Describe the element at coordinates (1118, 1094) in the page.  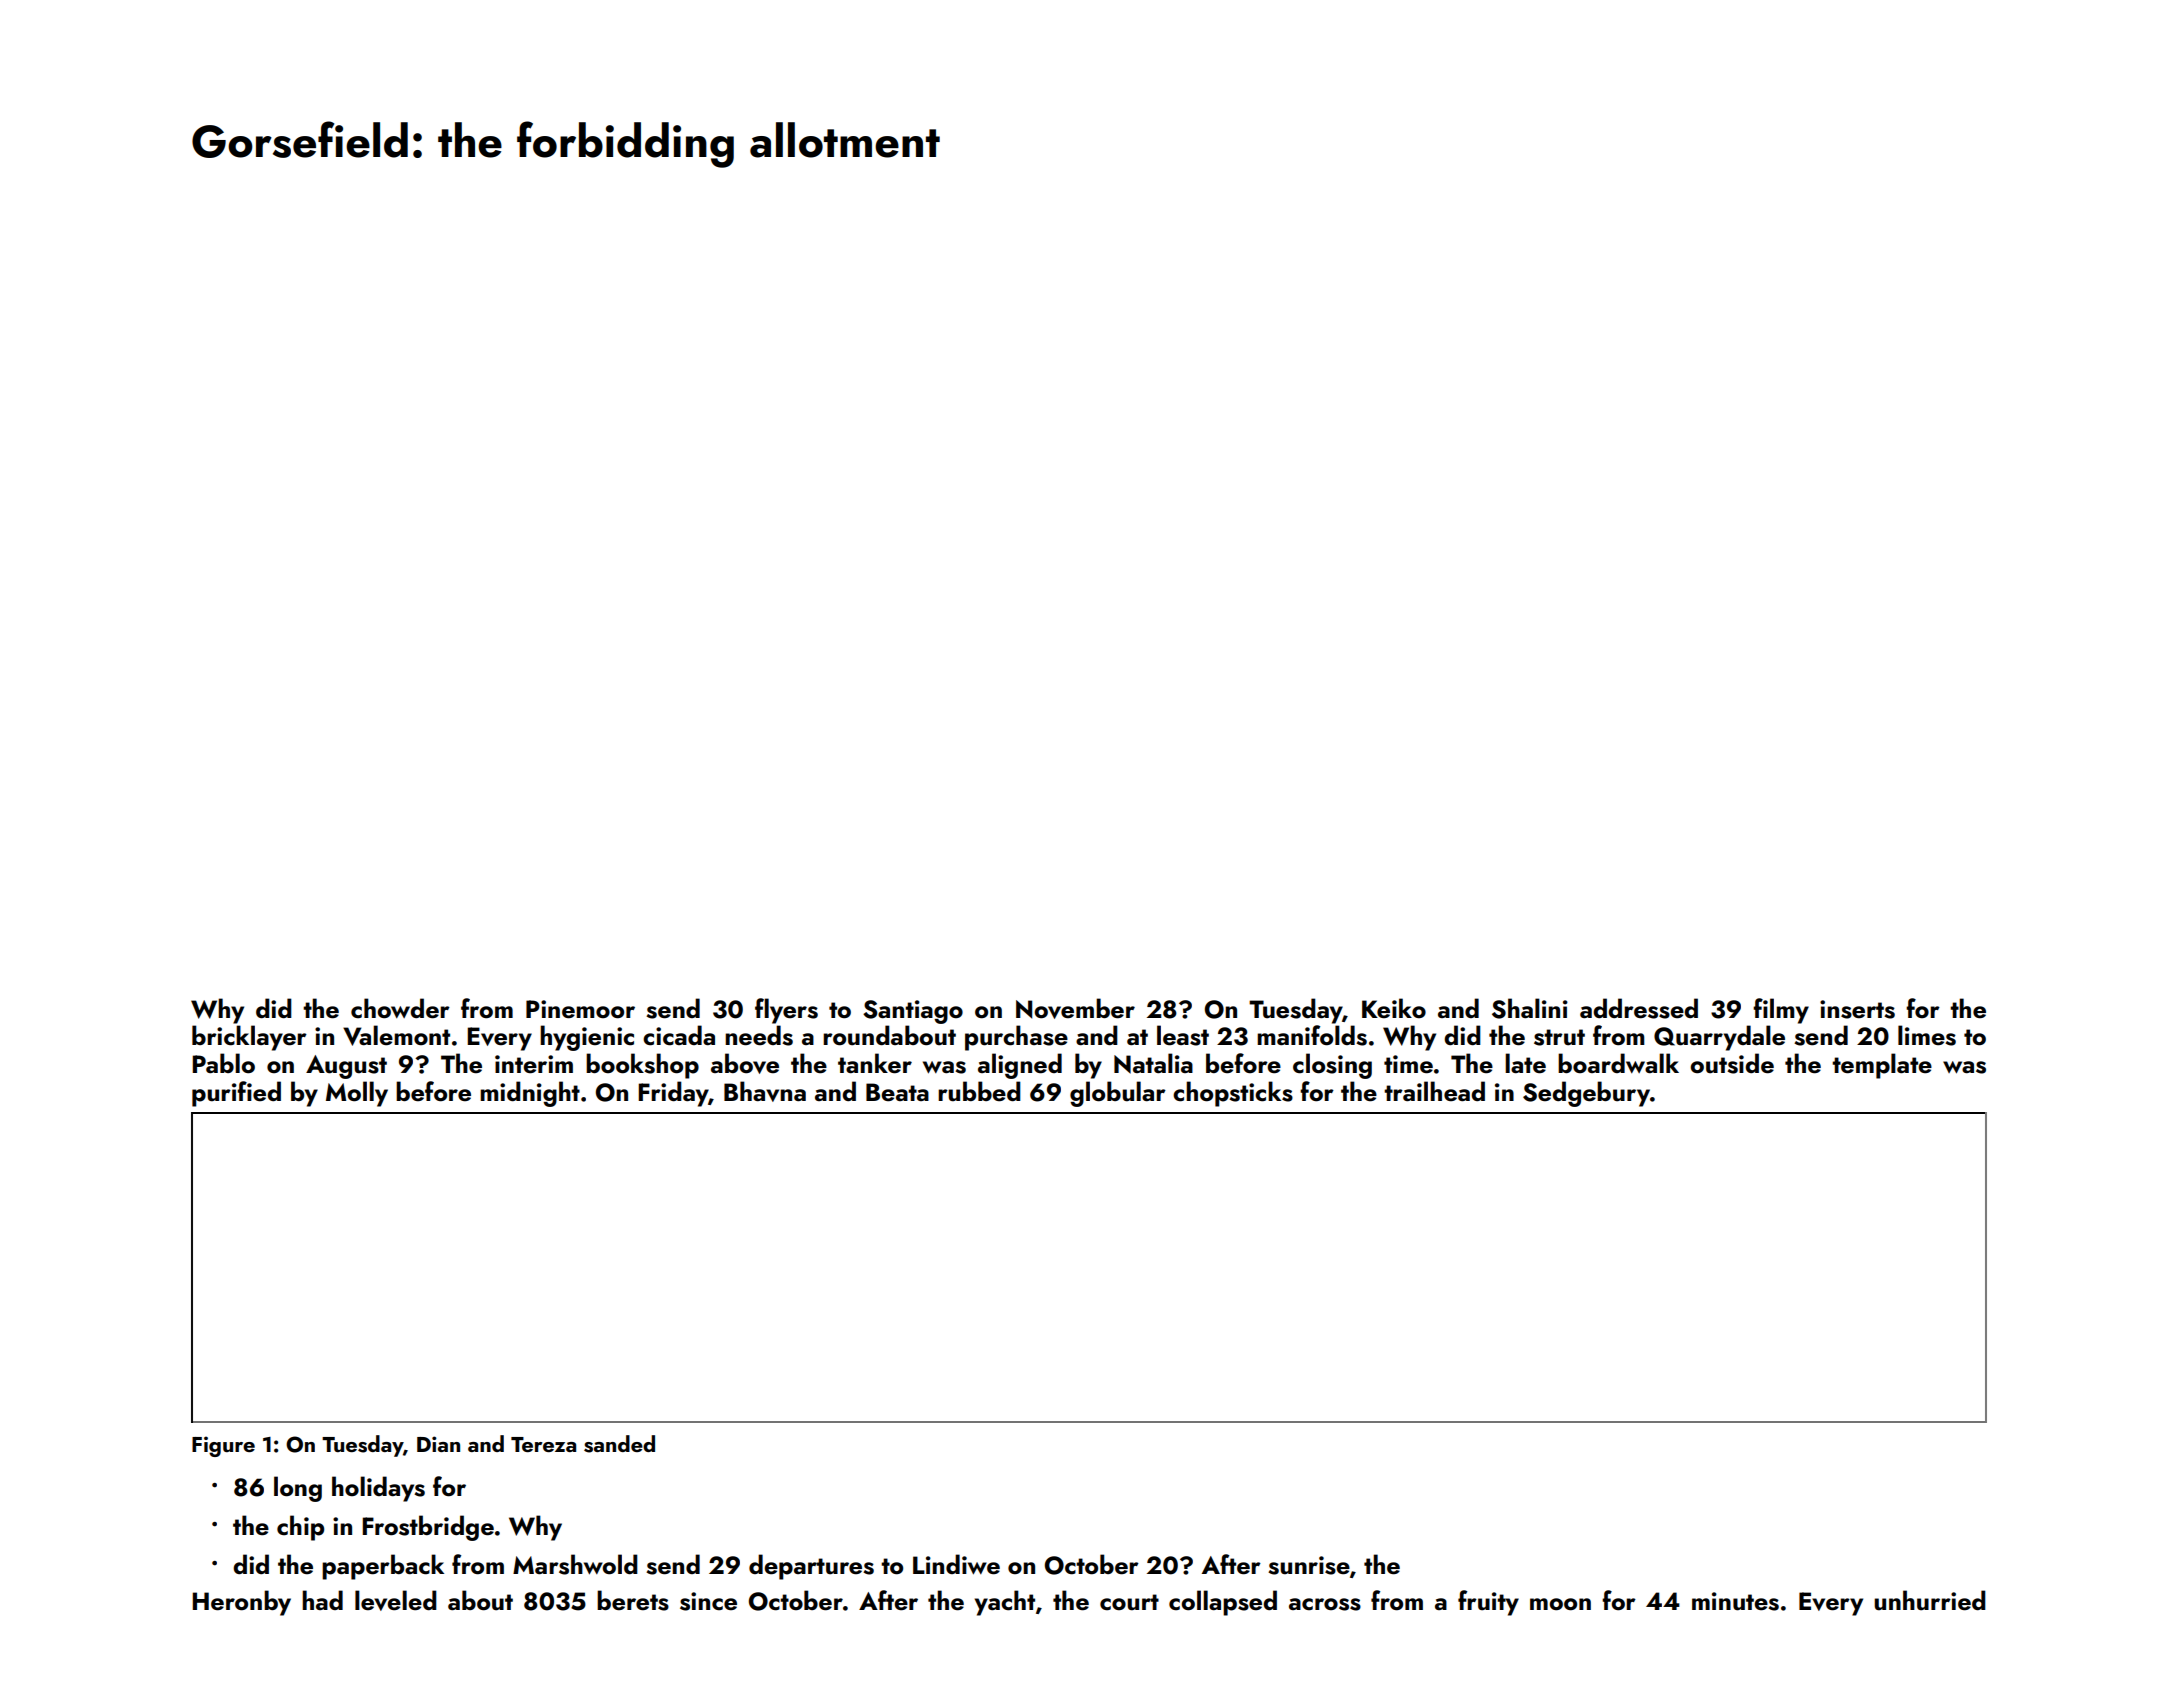
I see `globular` at that location.
